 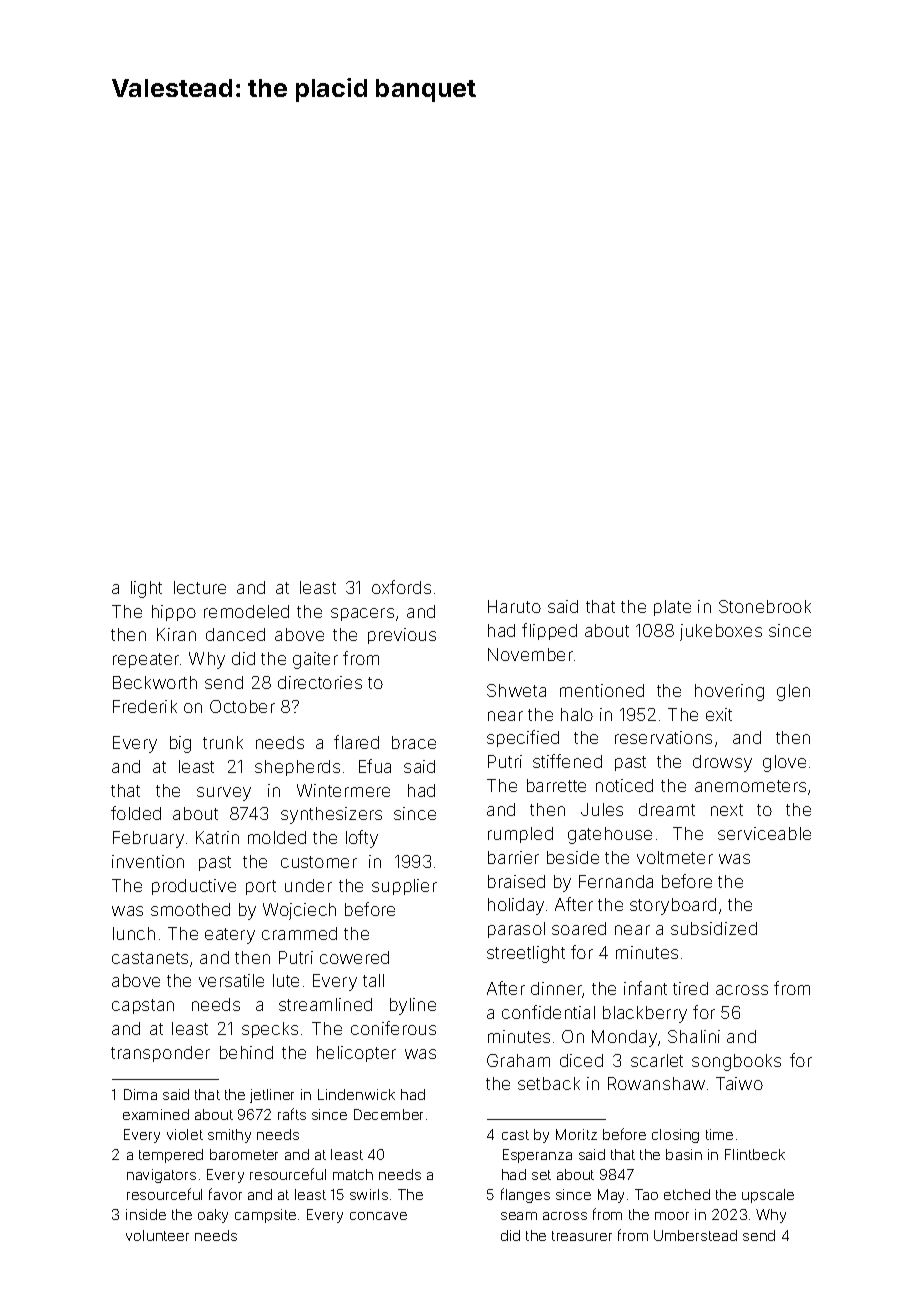 What do you see at coordinates (694, 1036) in the screenshot?
I see `Shalini` at bounding box center [694, 1036].
